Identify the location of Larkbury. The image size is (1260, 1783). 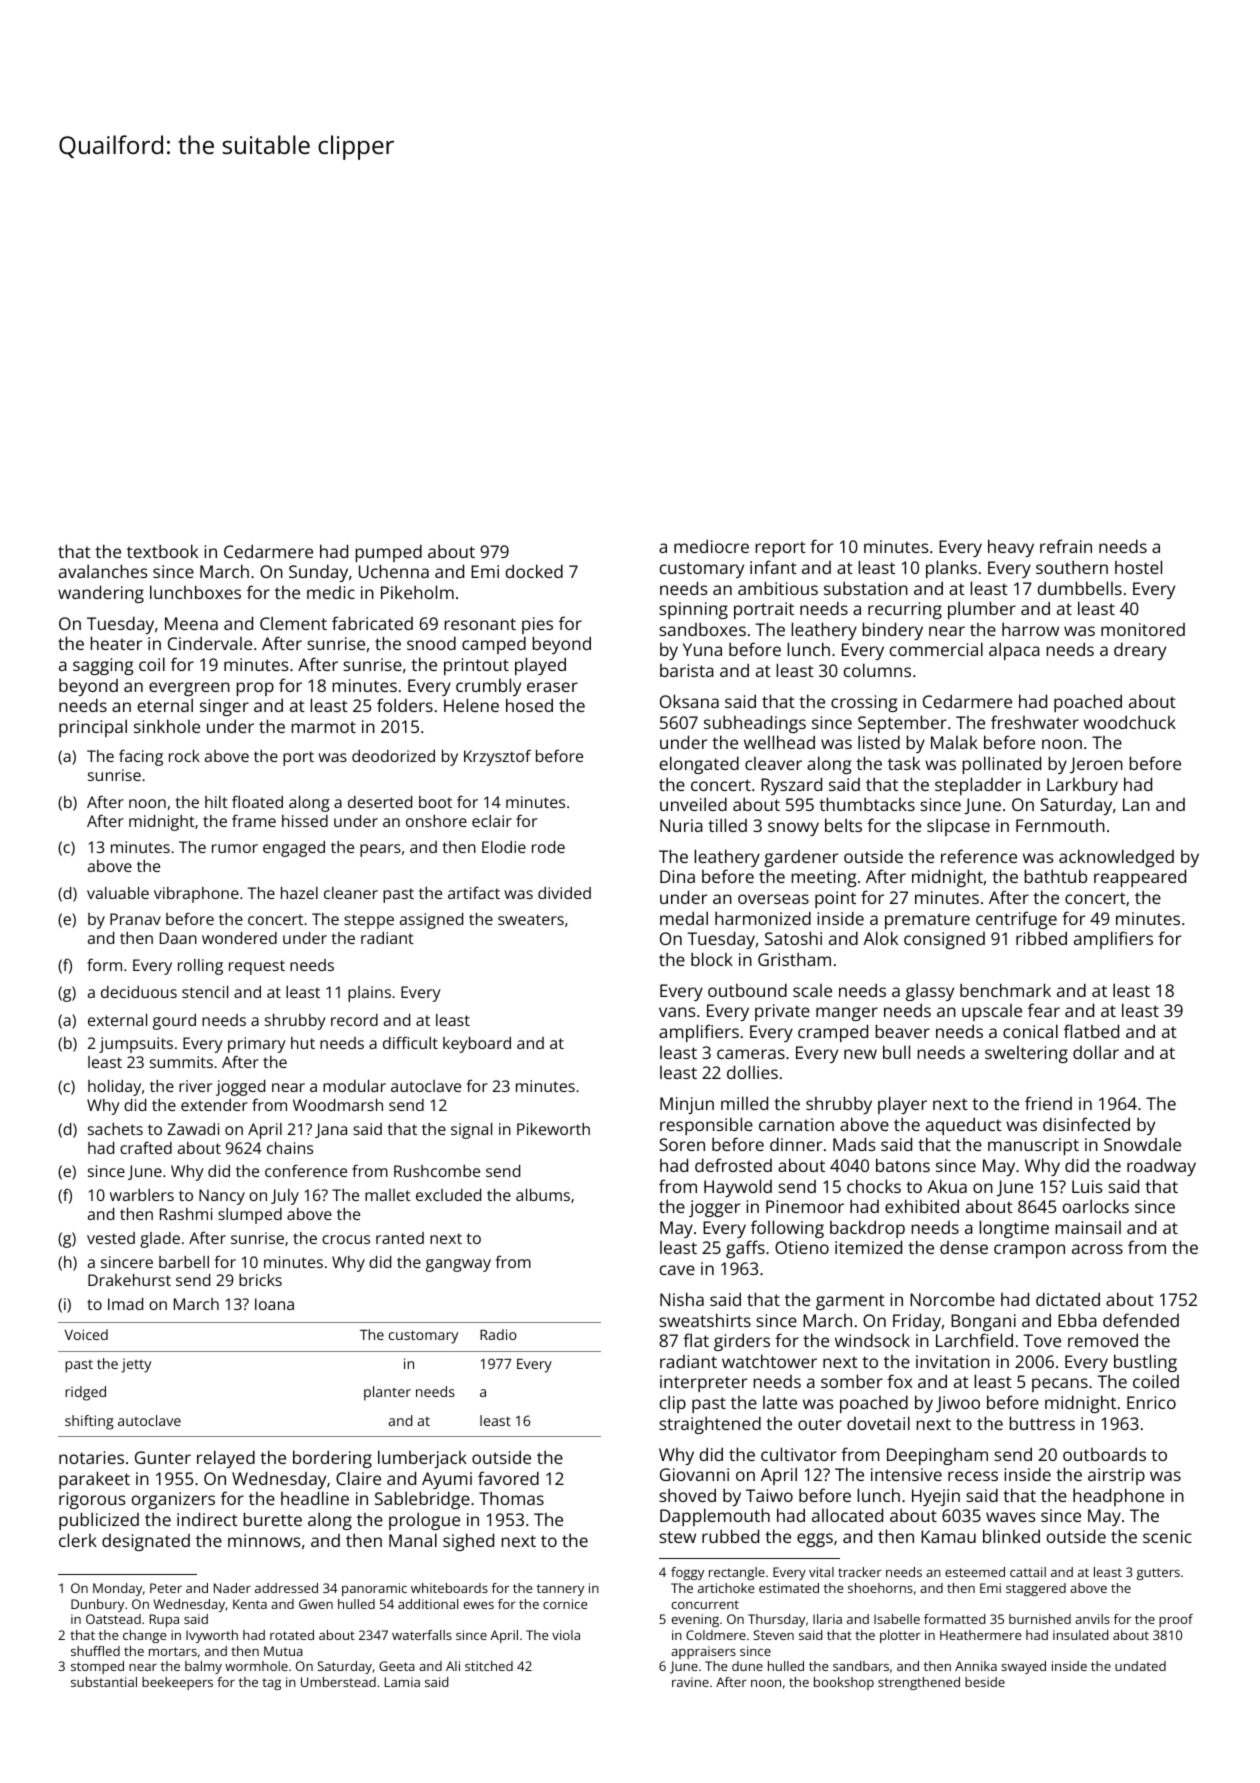
(1082, 786).
